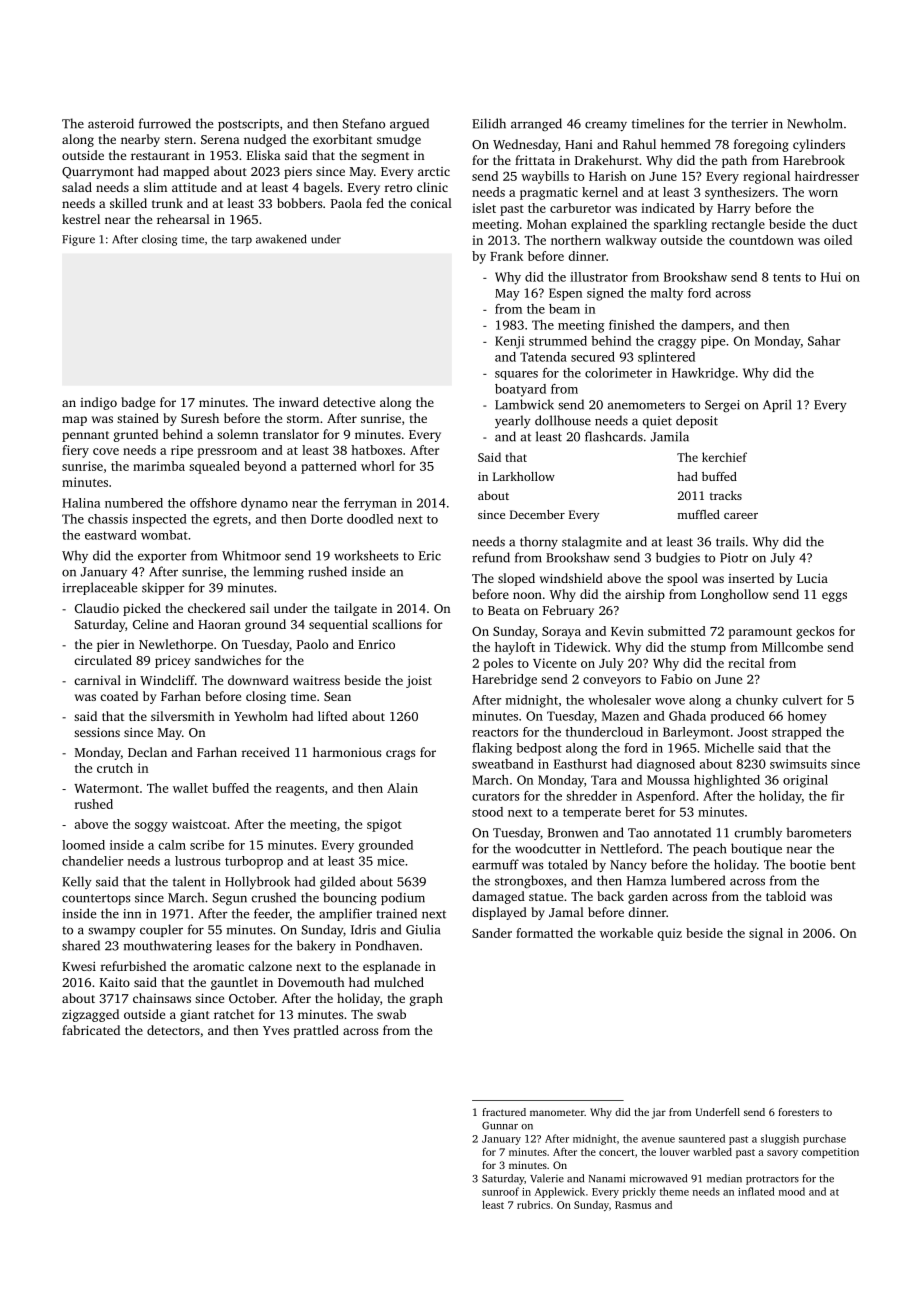 Image resolution: width=924 pixels, height=1308 pixels. Describe the element at coordinates (409, 125) in the screenshot. I see `argued` at that location.
